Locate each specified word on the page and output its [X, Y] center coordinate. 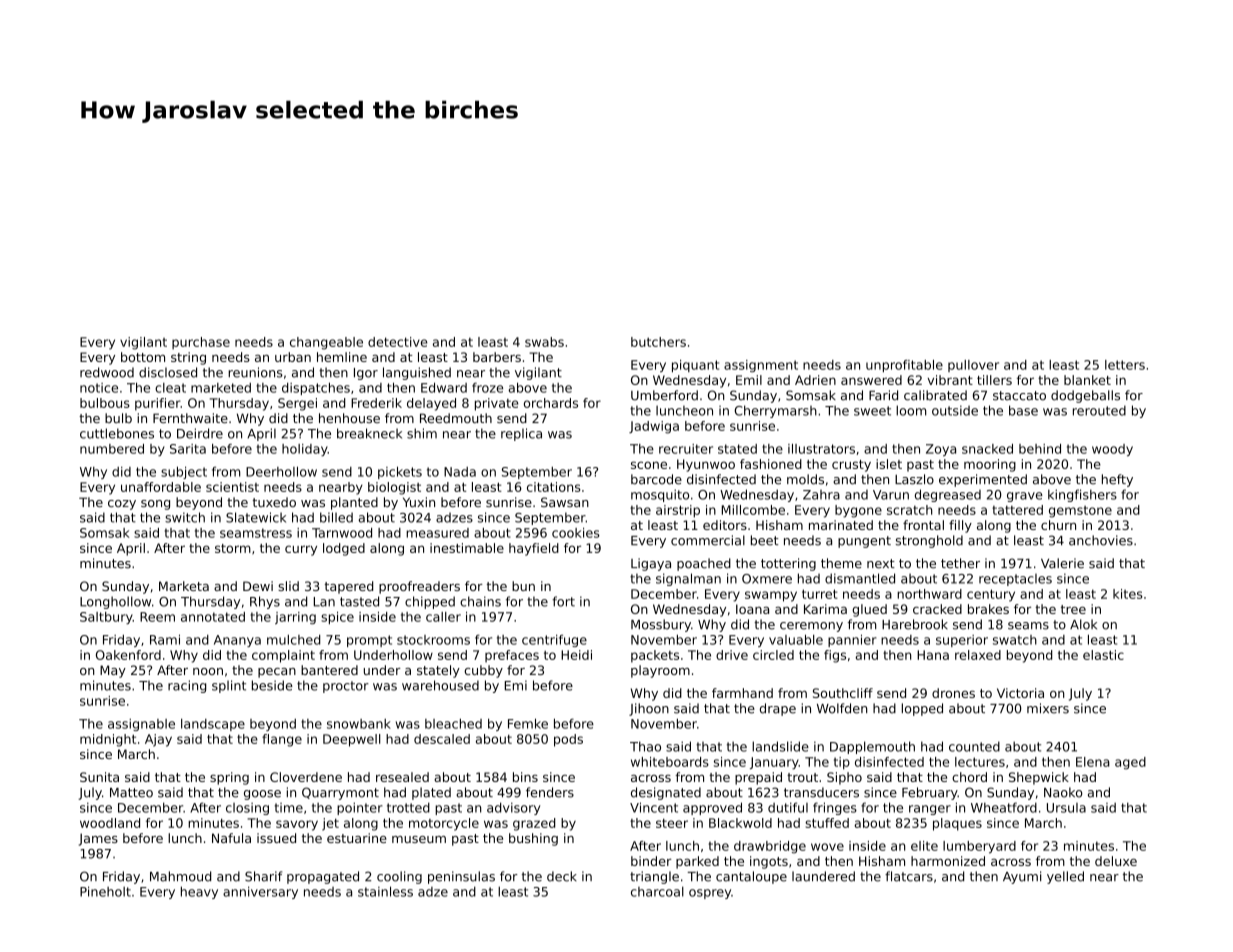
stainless [385, 891]
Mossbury [661, 625]
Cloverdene [306, 777]
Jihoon [649, 709]
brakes [988, 609]
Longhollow [115, 602]
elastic [1103, 655]
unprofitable [904, 366]
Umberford [664, 395]
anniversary [260, 892]
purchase [201, 343]
